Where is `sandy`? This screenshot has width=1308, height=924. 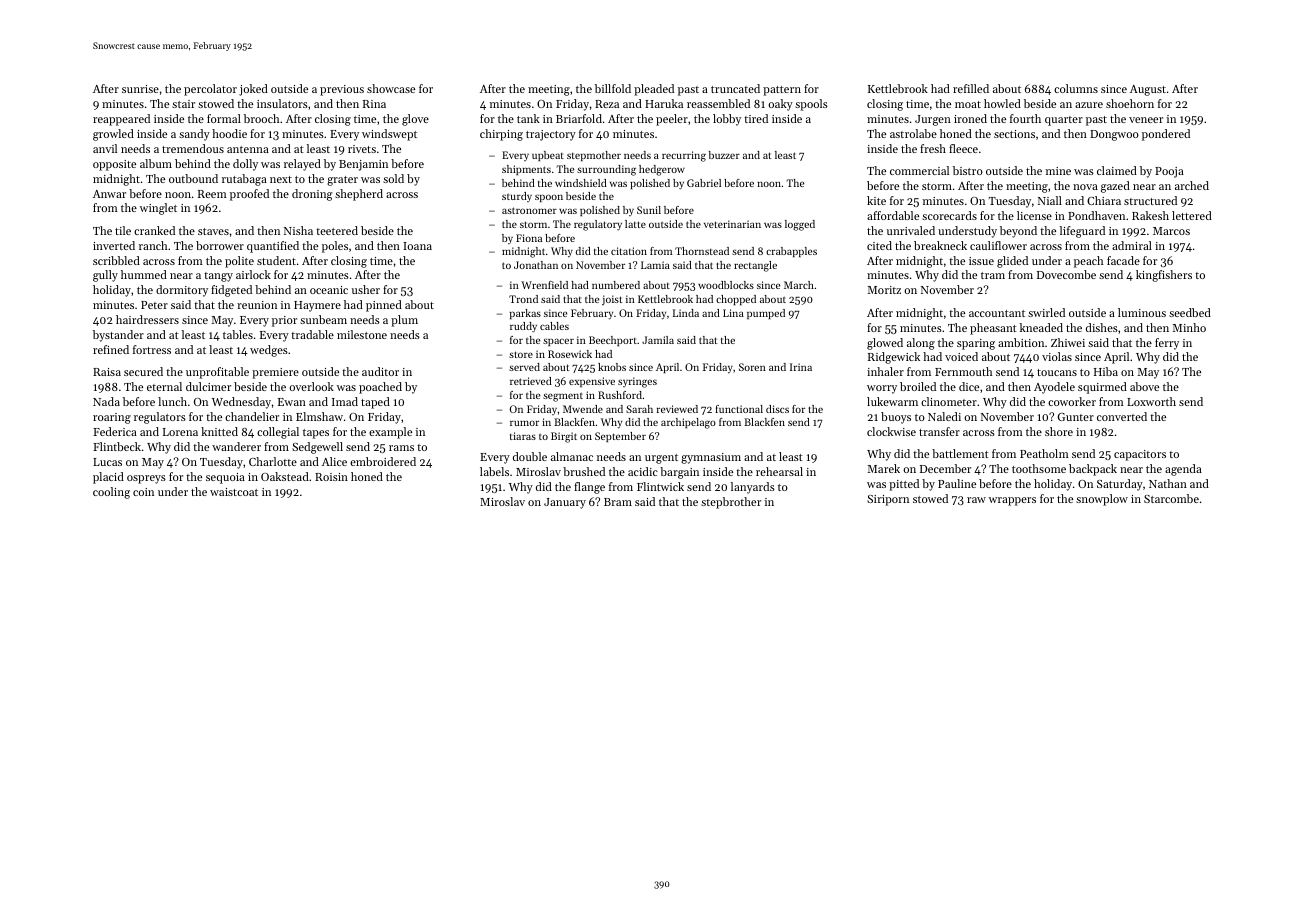
sandy is located at coordinates (194, 135).
